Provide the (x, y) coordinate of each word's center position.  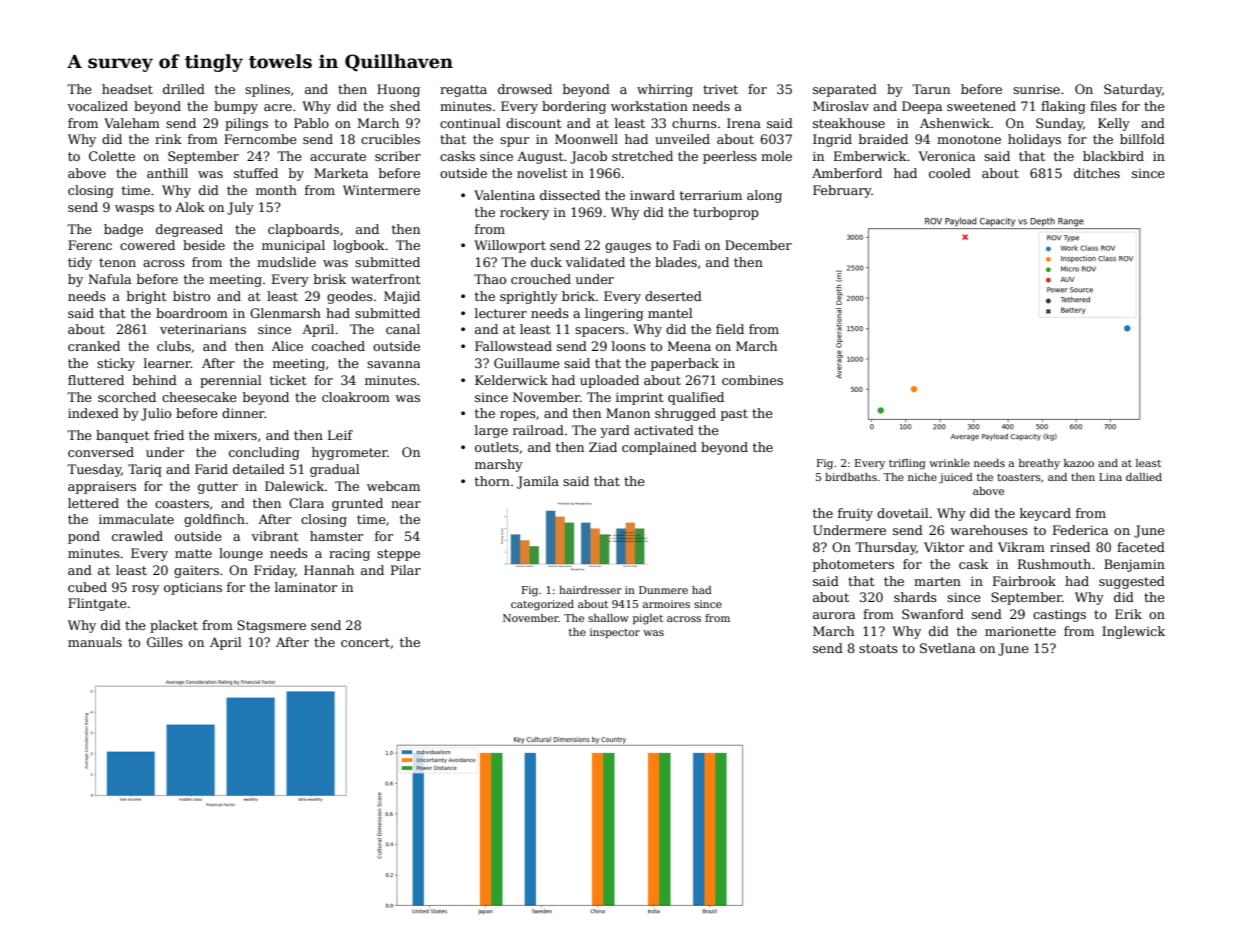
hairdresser (590, 590)
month (276, 190)
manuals (95, 642)
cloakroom (356, 397)
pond (84, 537)
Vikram (1021, 547)
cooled (950, 173)
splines (267, 90)
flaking (1063, 107)
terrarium (711, 195)
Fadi (686, 245)
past (734, 415)
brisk (330, 279)
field (730, 329)
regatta (463, 91)
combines (752, 380)
